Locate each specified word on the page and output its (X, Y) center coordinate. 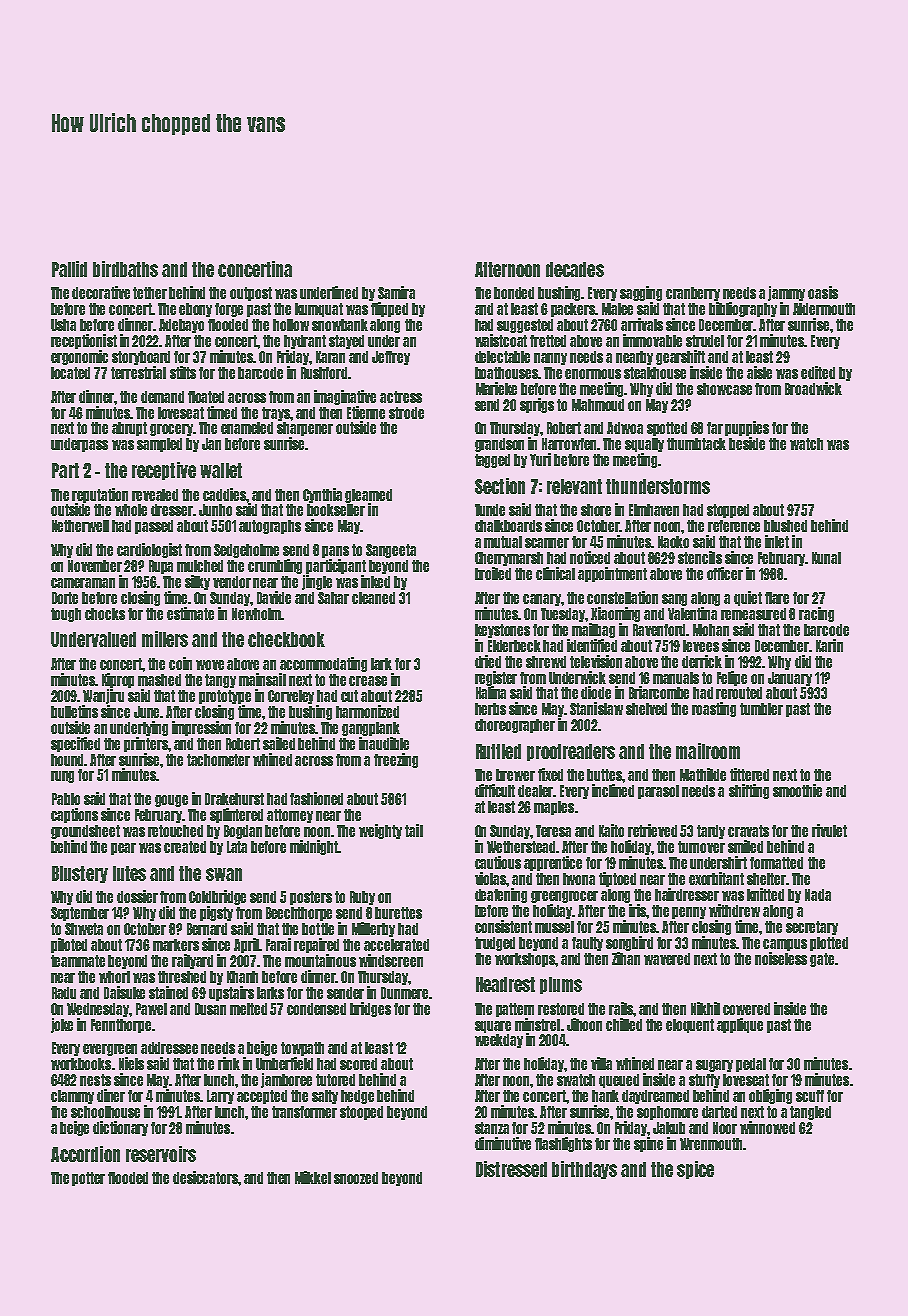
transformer (304, 1112)
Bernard (207, 929)
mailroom (708, 751)
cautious (498, 862)
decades (575, 269)
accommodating (323, 664)
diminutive (503, 1143)
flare (777, 598)
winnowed (767, 1127)
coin (180, 663)
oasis (823, 292)
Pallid (69, 269)
